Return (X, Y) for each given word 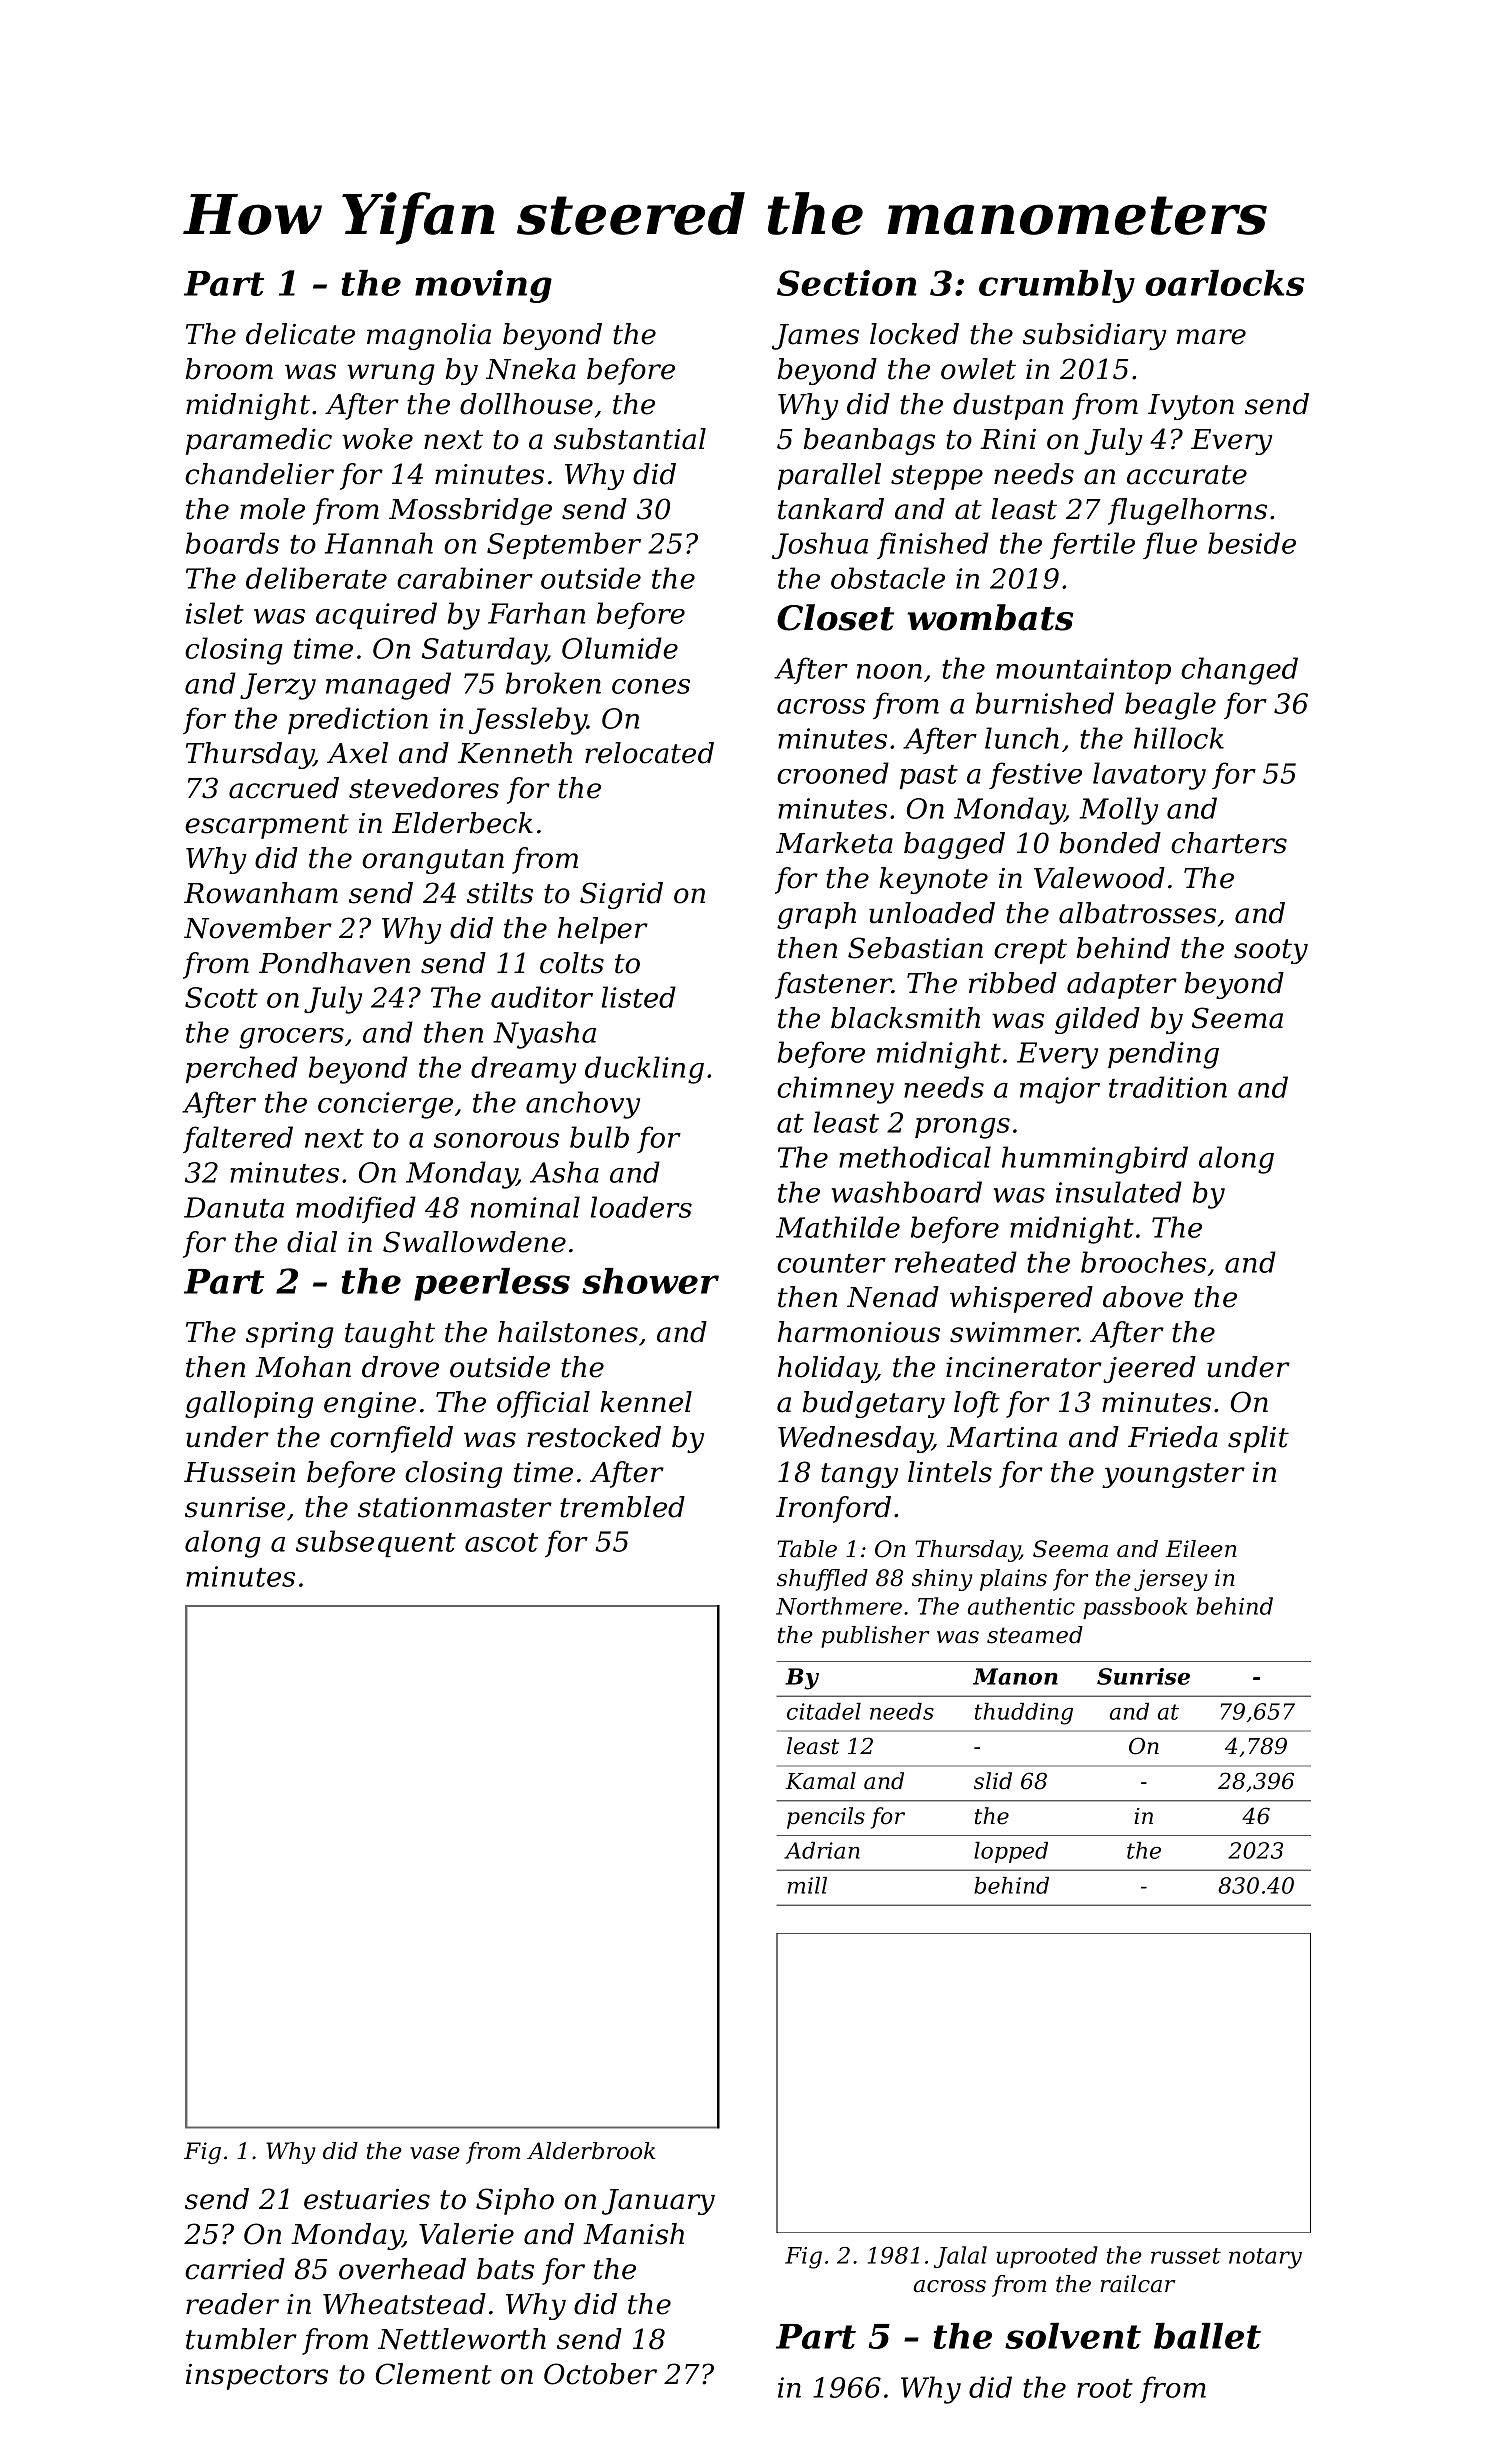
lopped (1011, 1852)
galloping (249, 1404)
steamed (1035, 1635)
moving (483, 286)
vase (435, 2153)
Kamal (821, 1781)
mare (1211, 337)
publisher (875, 1637)
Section (847, 283)
